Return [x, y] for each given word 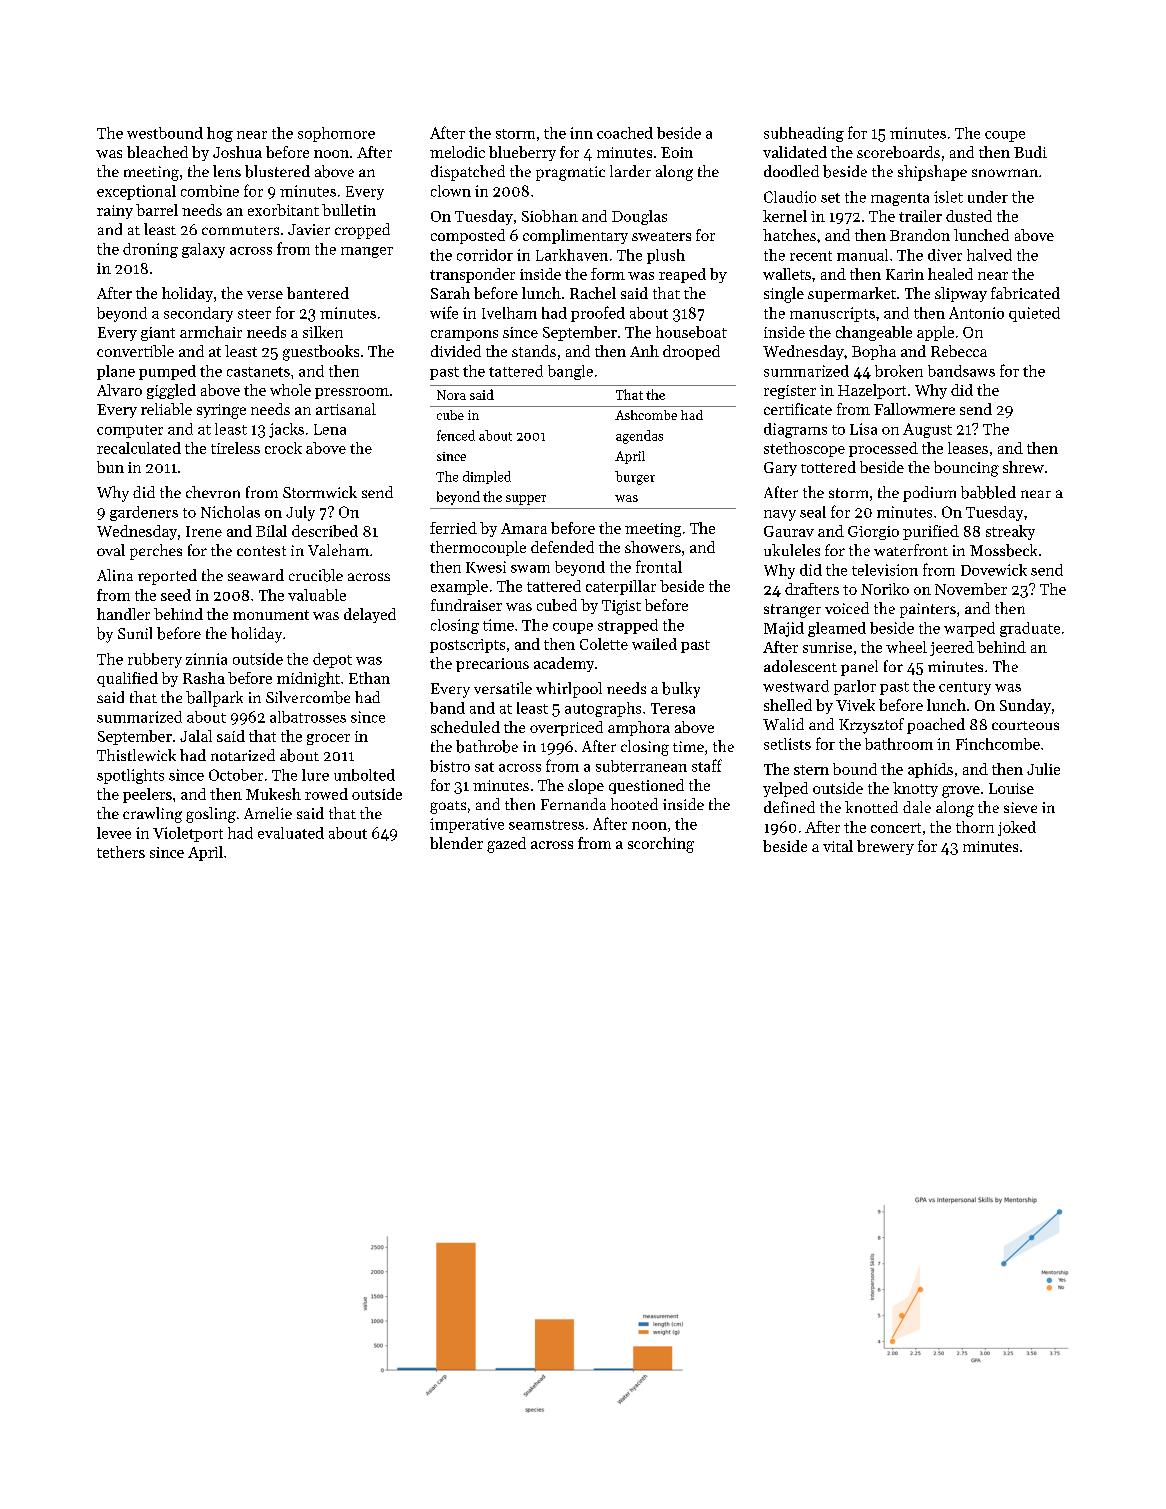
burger [635, 478]
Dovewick [994, 570]
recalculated [139, 448]
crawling [152, 815]
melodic [457, 152]
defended [562, 547]
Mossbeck [1003, 550]
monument [271, 615]
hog [220, 134]
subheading [804, 134]
